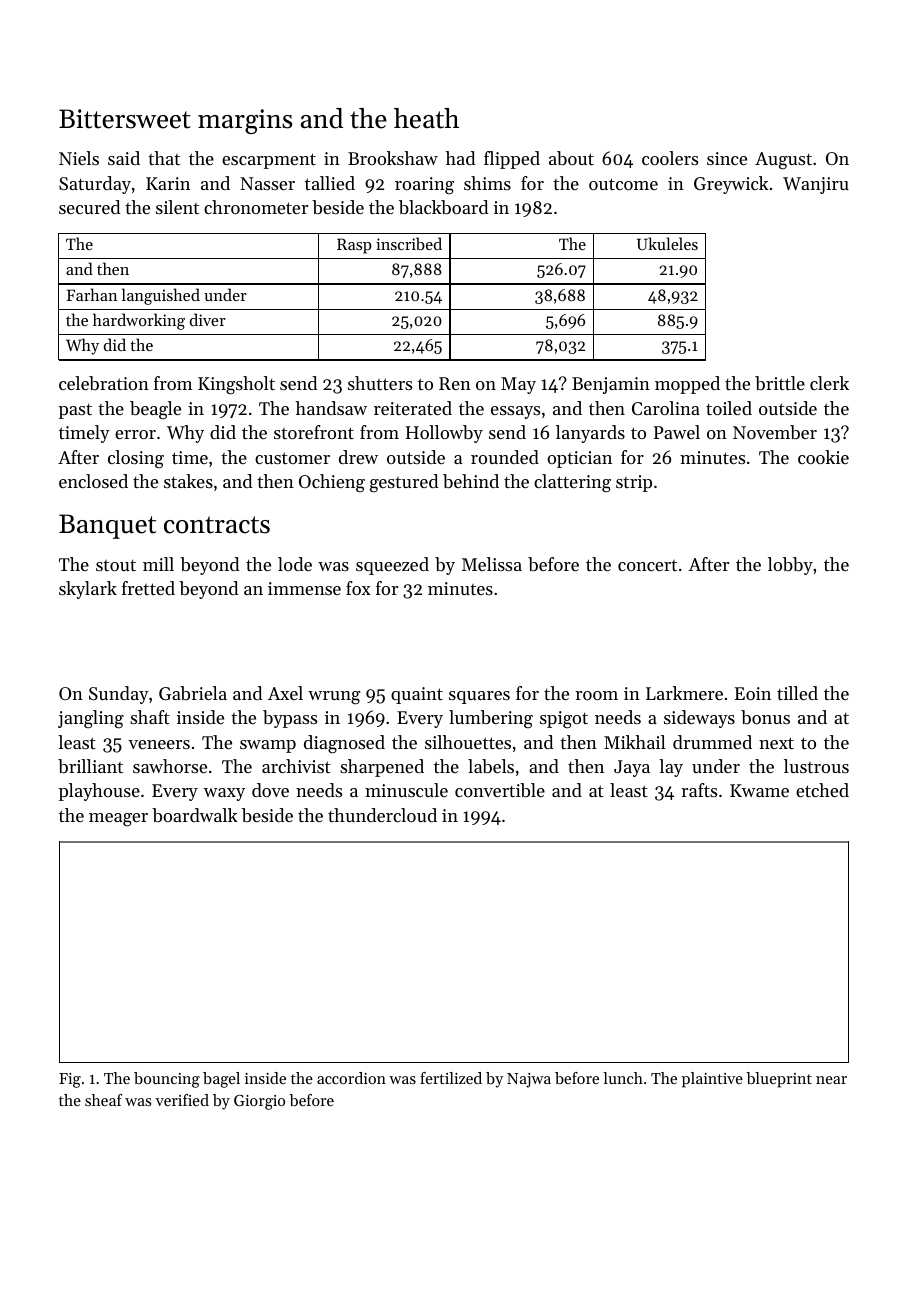 This image has height=1316, width=908. I want to click on inscribed, so click(409, 243).
